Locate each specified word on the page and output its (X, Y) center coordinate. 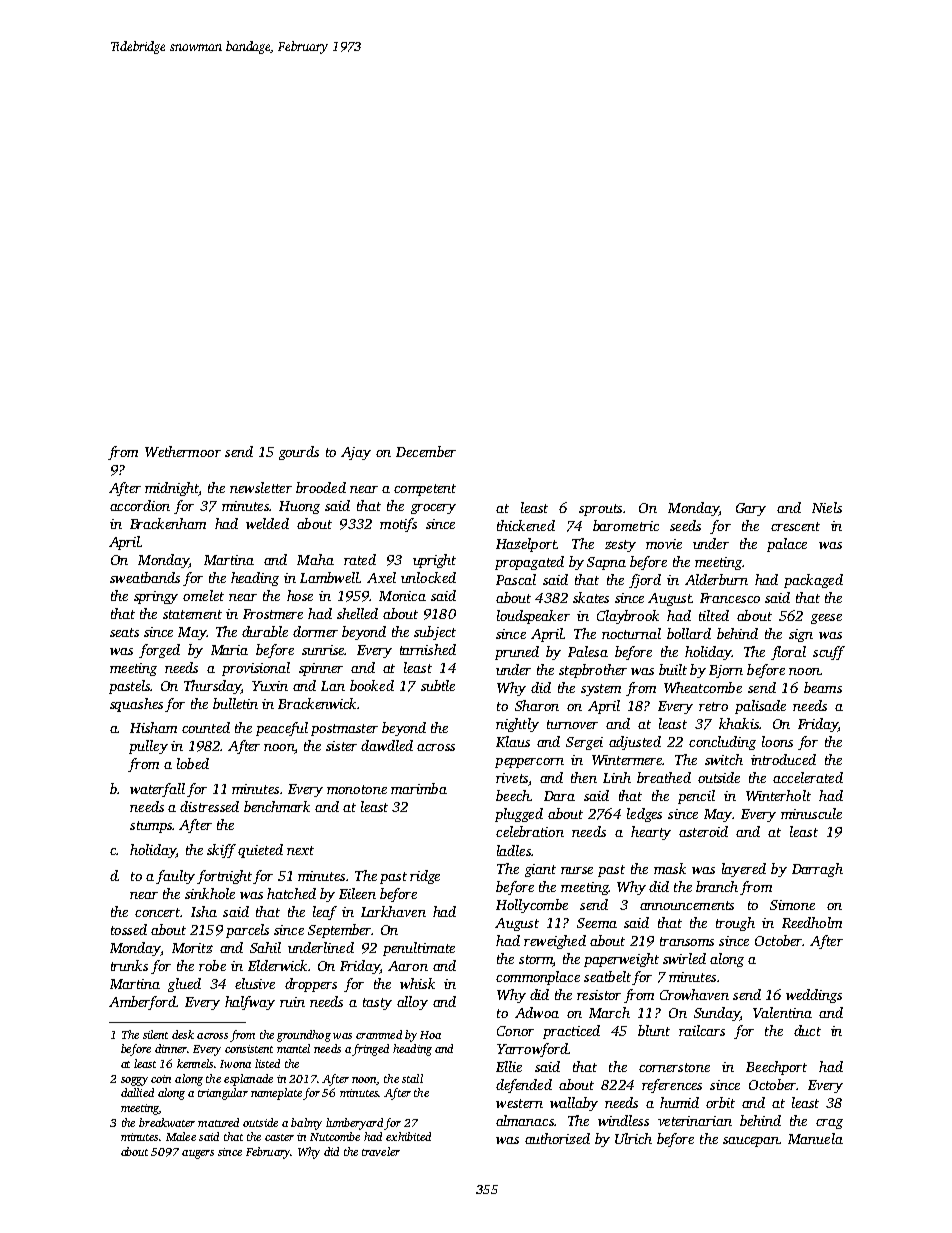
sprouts (600, 510)
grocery (433, 509)
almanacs (525, 1120)
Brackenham (168, 523)
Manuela (815, 1138)
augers (198, 1154)
